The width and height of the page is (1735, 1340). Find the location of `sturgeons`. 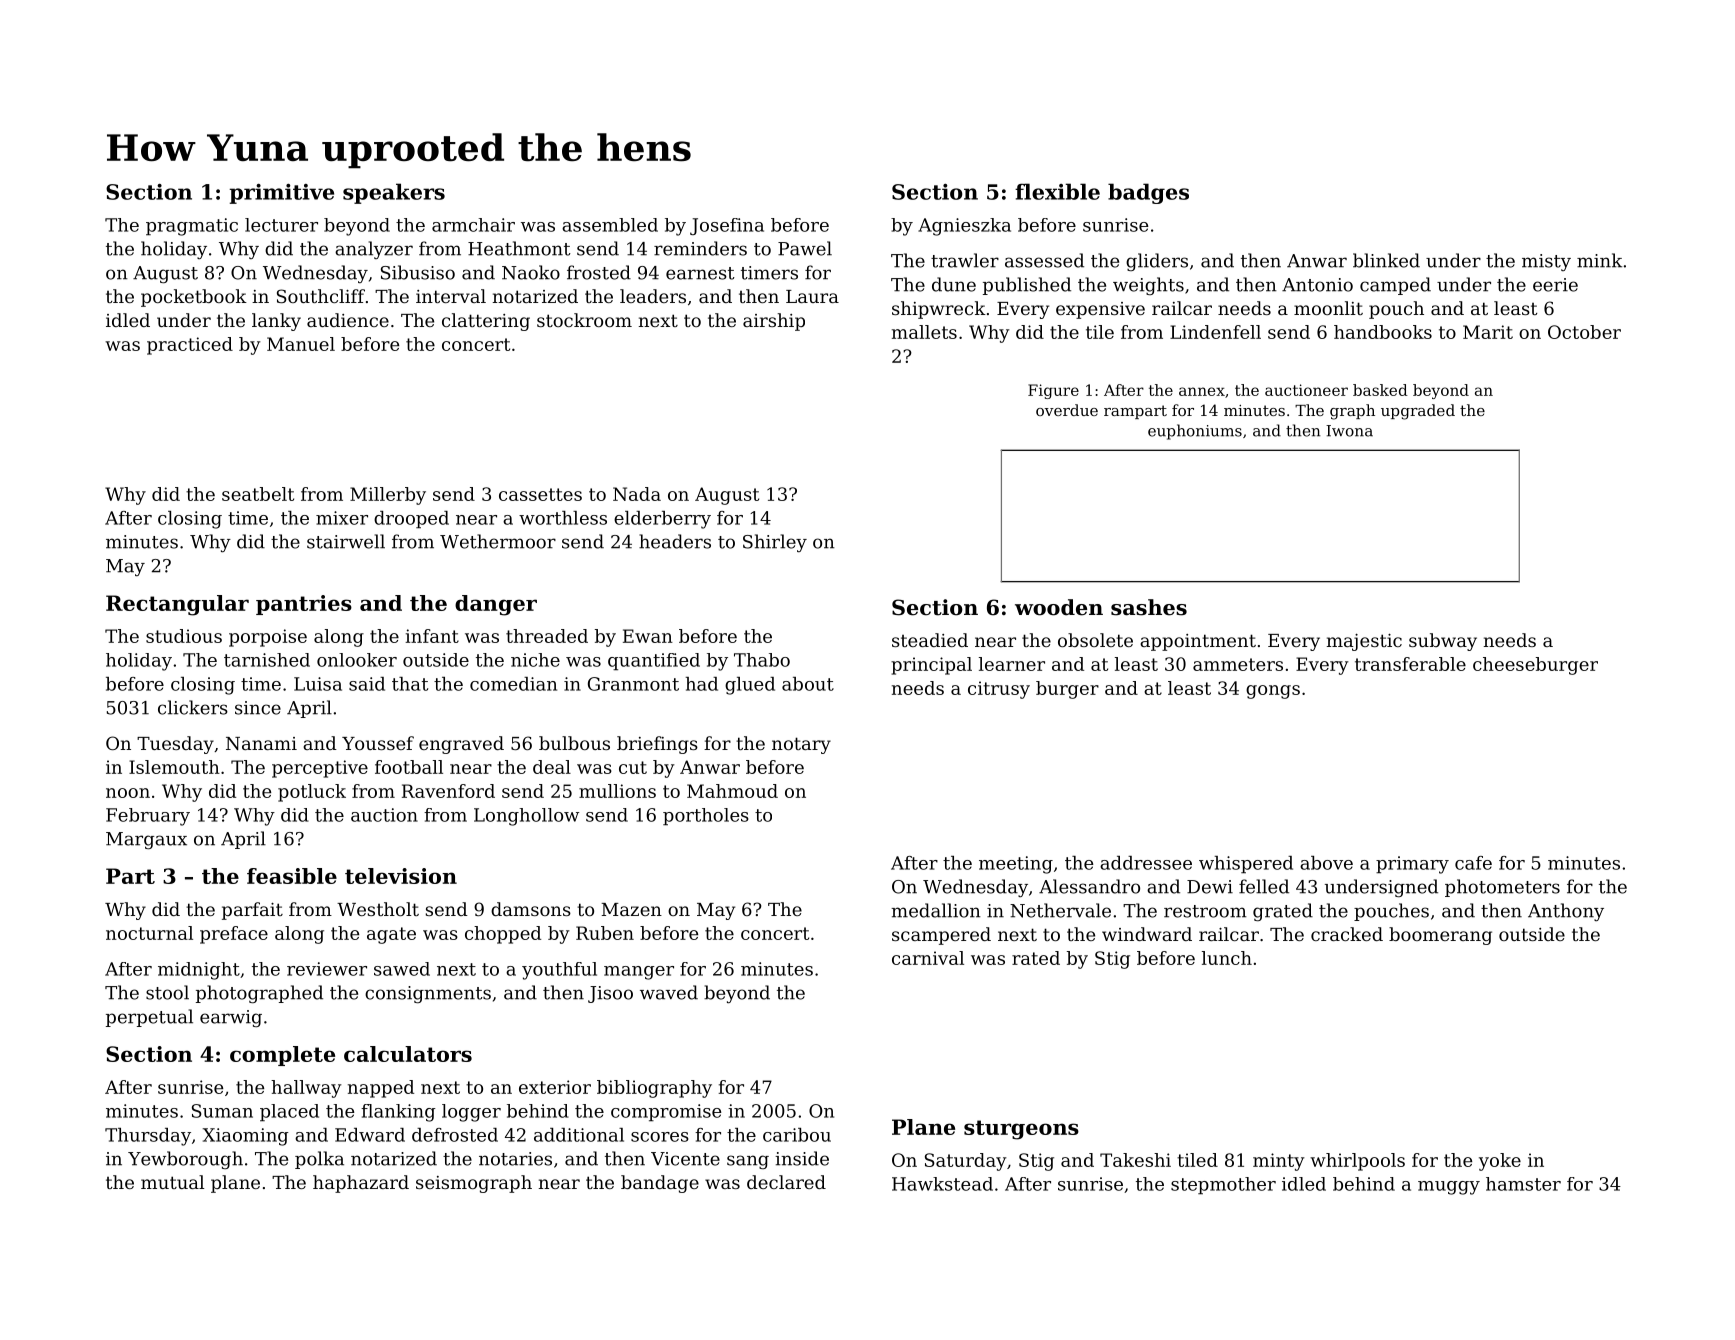

sturgeons is located at coordinates (1021, 1130).
